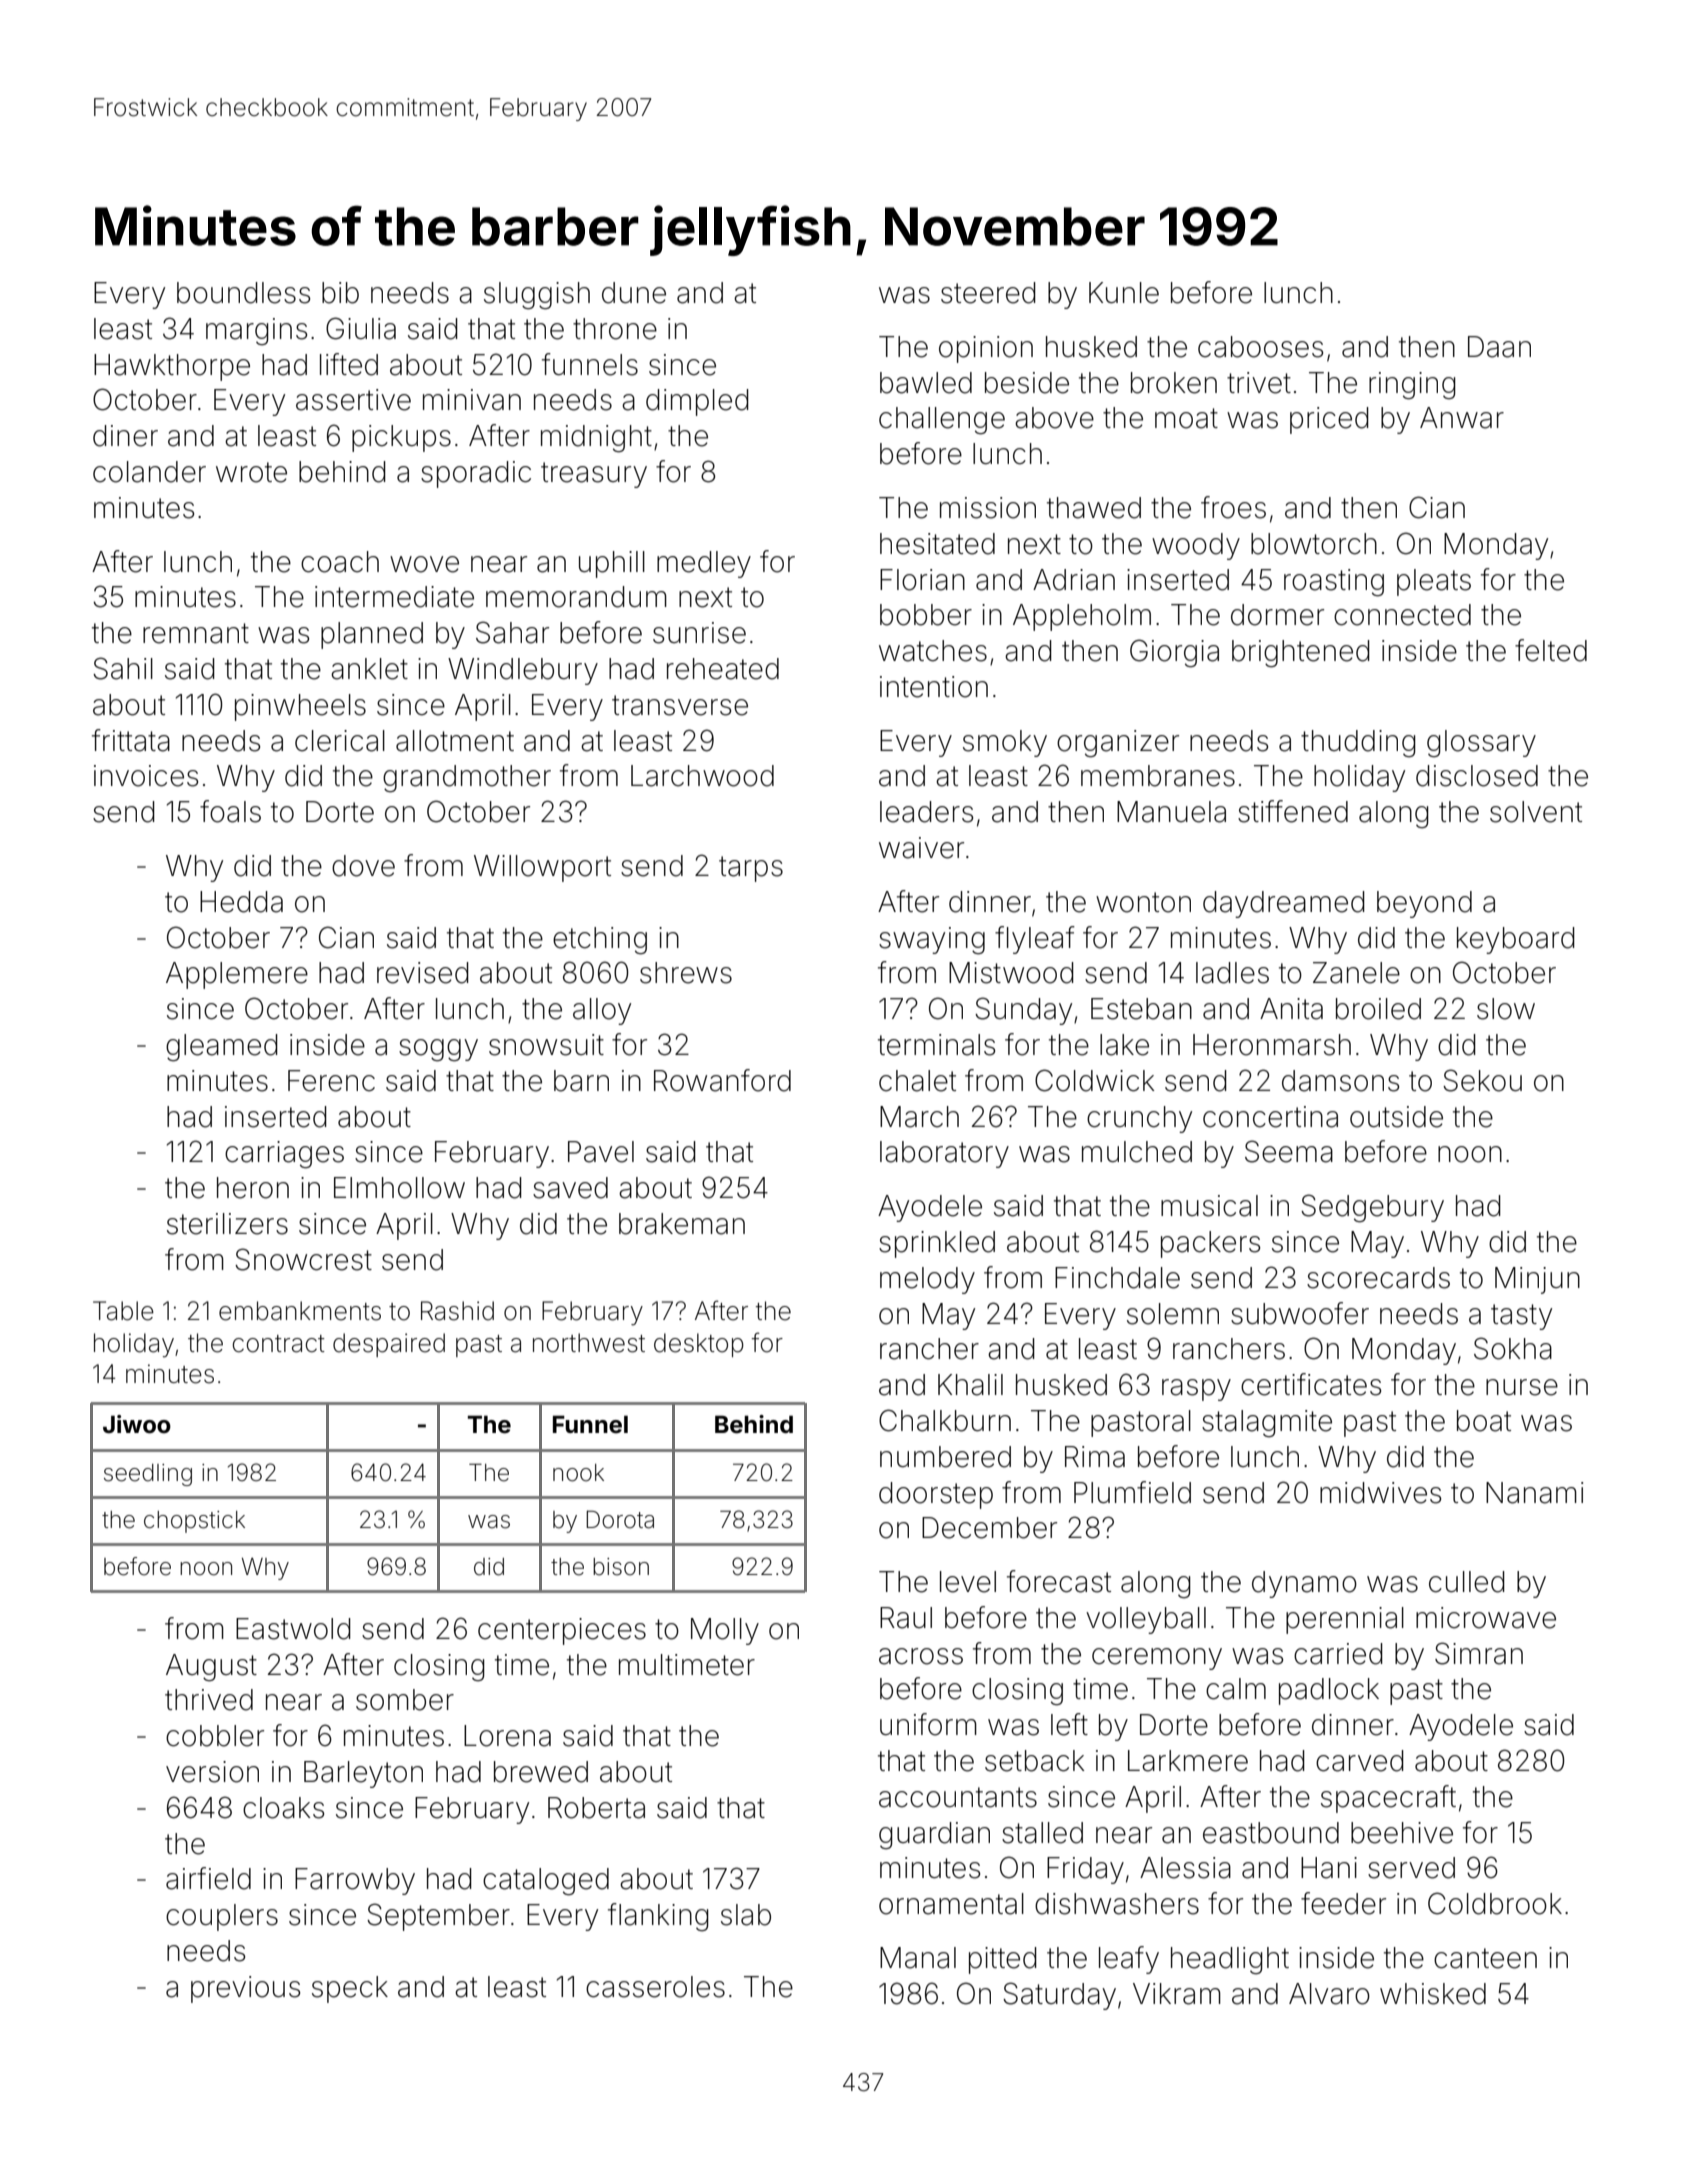 The image size is (1683, 2178). I want to click on beyond, so click(1424, 904).
